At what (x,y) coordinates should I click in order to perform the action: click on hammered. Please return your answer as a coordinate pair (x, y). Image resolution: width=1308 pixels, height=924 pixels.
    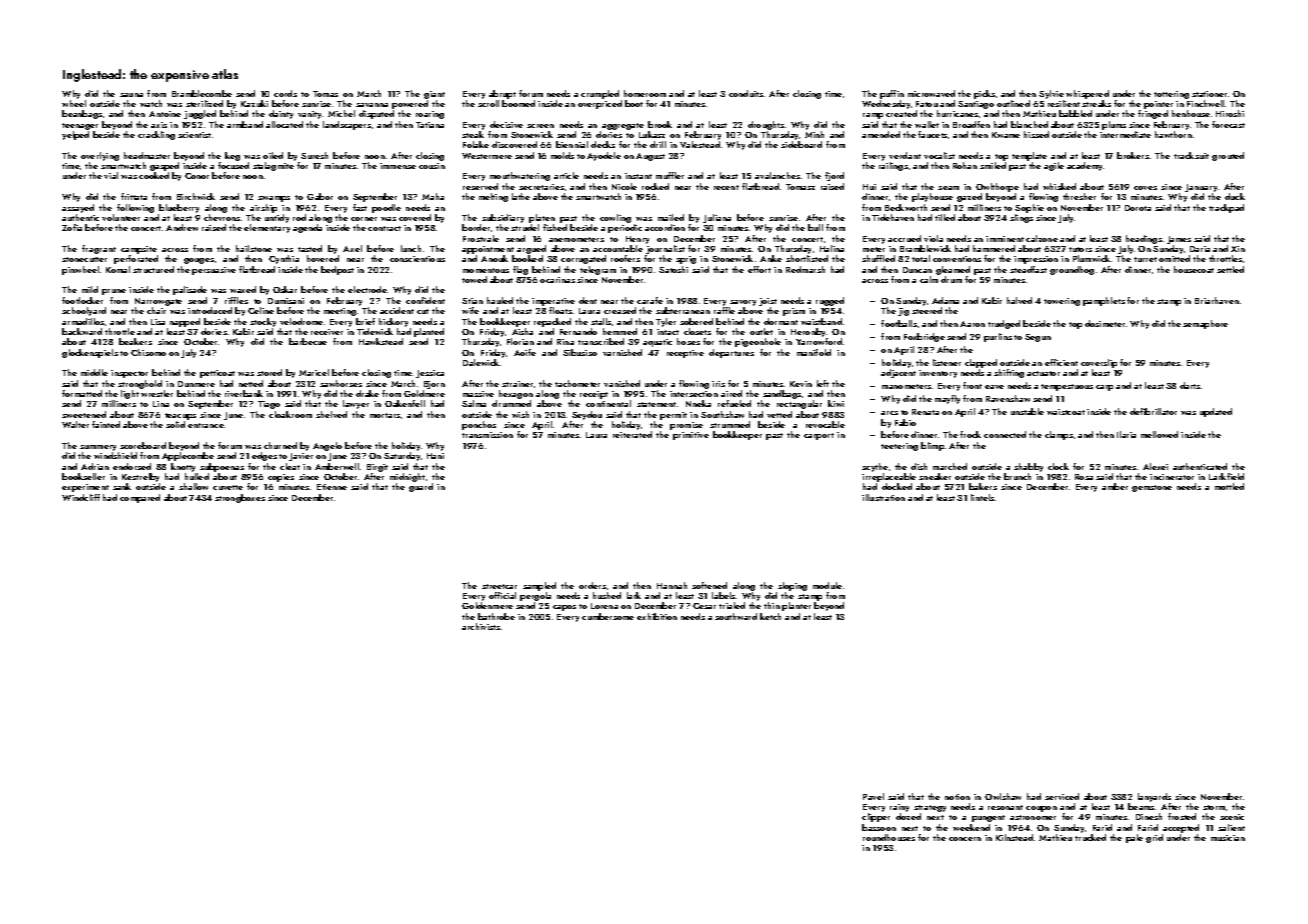
    Looking at the image, I should click on (994, 248).
